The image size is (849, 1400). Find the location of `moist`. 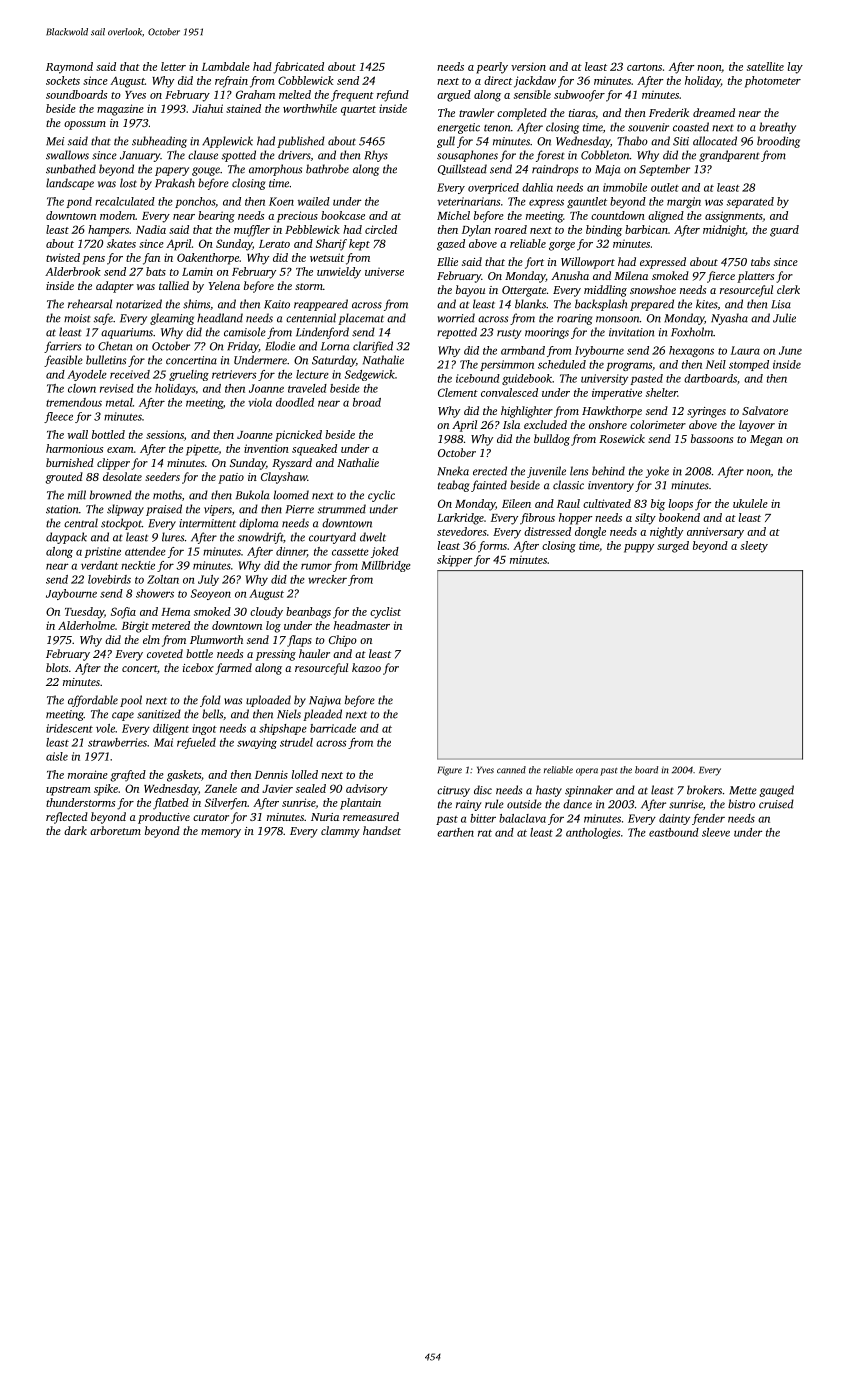

moist is located at coordinates (77, 318).
